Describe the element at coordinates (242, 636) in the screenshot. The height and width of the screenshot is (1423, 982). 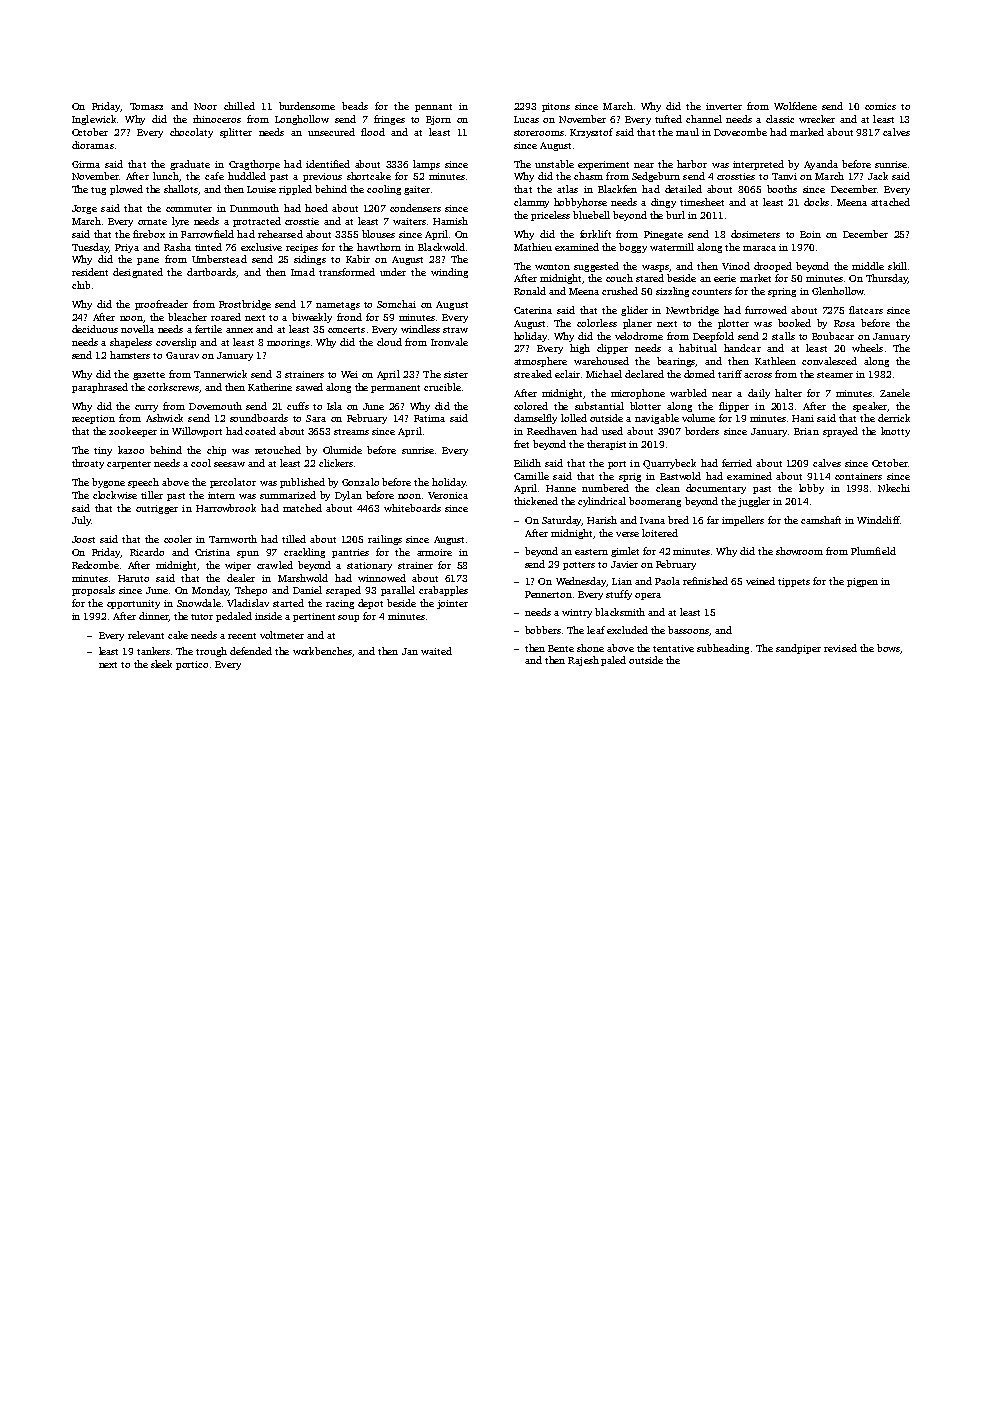
I see `recent` at that location.
